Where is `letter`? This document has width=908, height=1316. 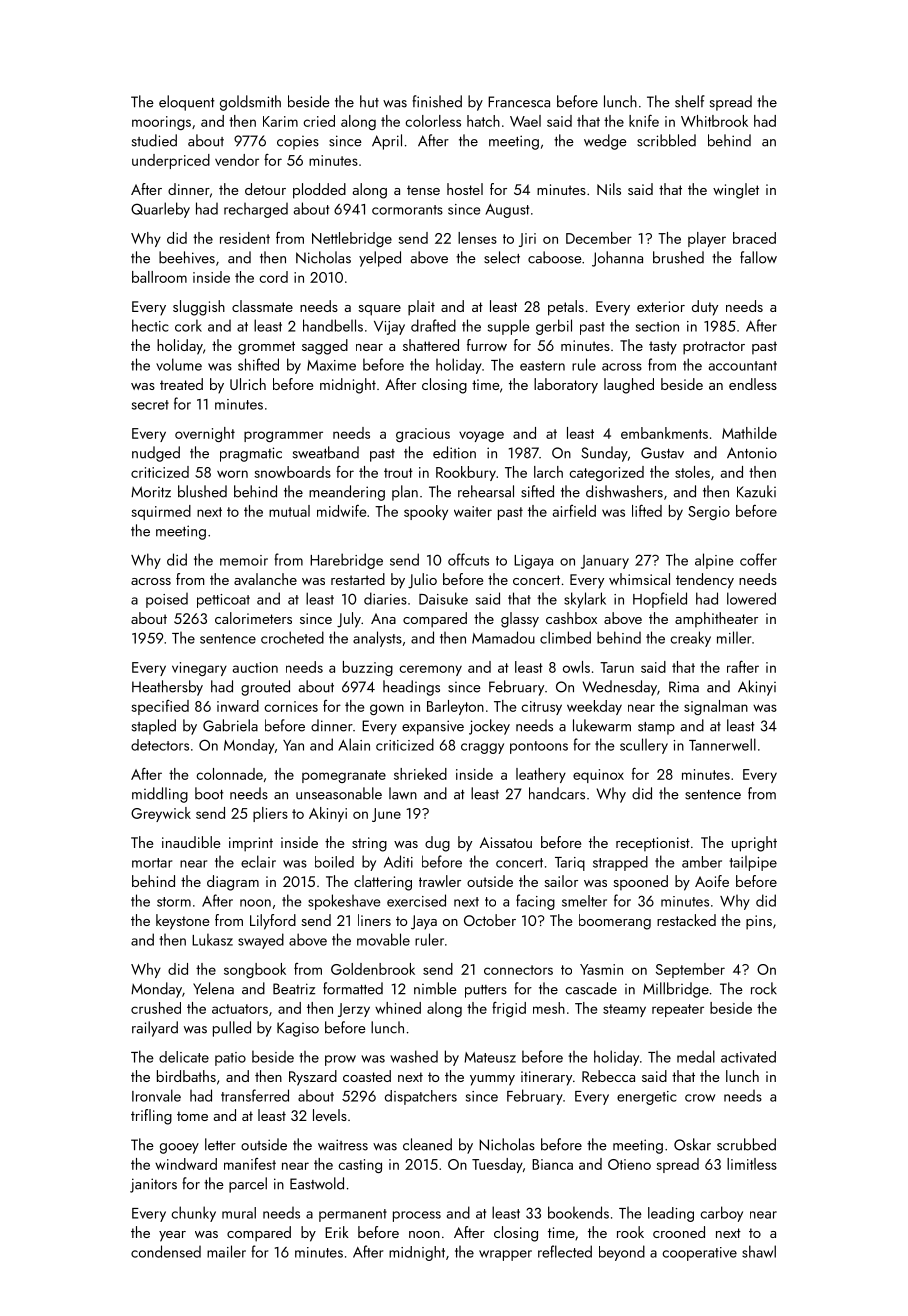 letter is located at coordinates (220, 1144).
